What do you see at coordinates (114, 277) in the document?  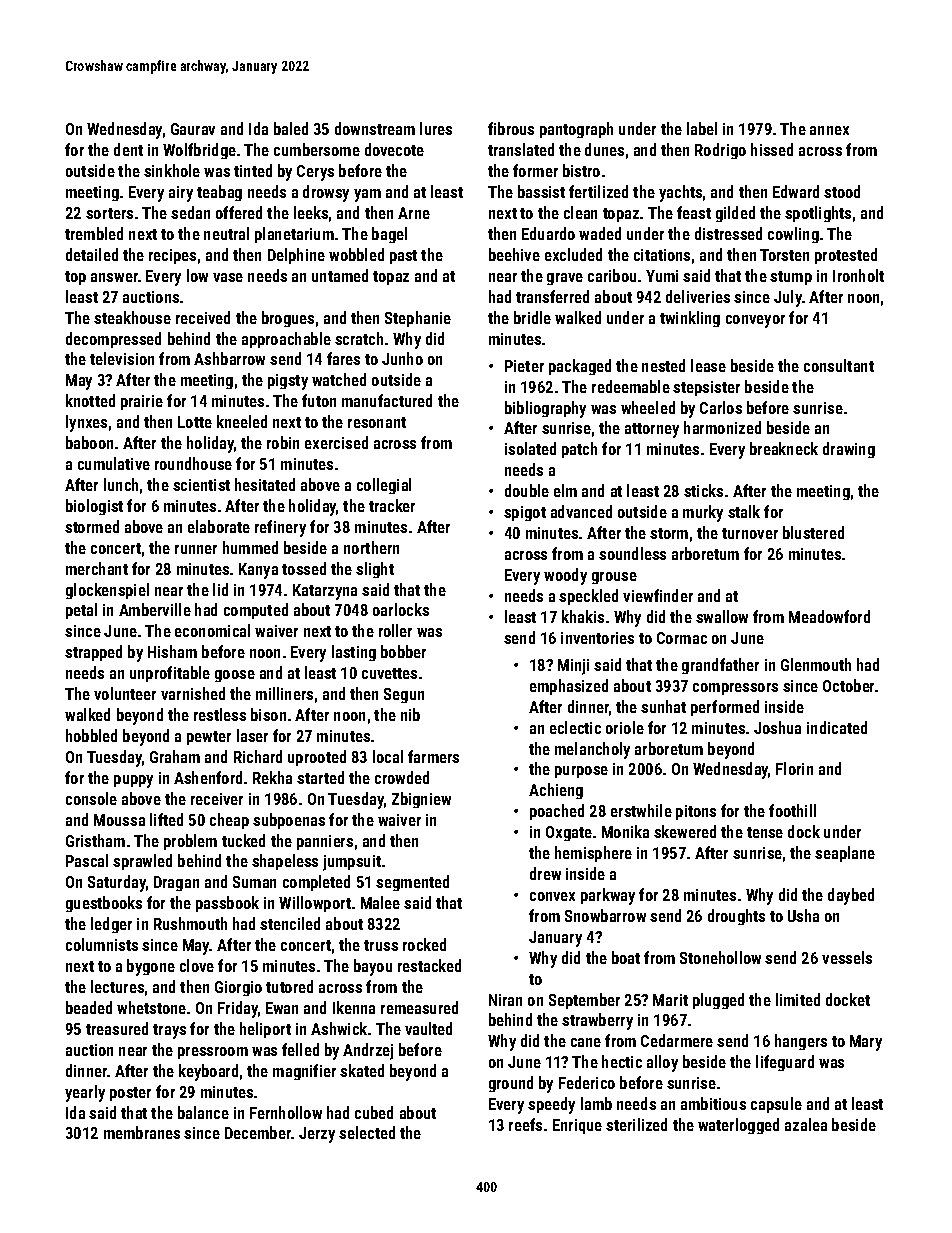 I see `answer` at bounding box center [114, 277].
